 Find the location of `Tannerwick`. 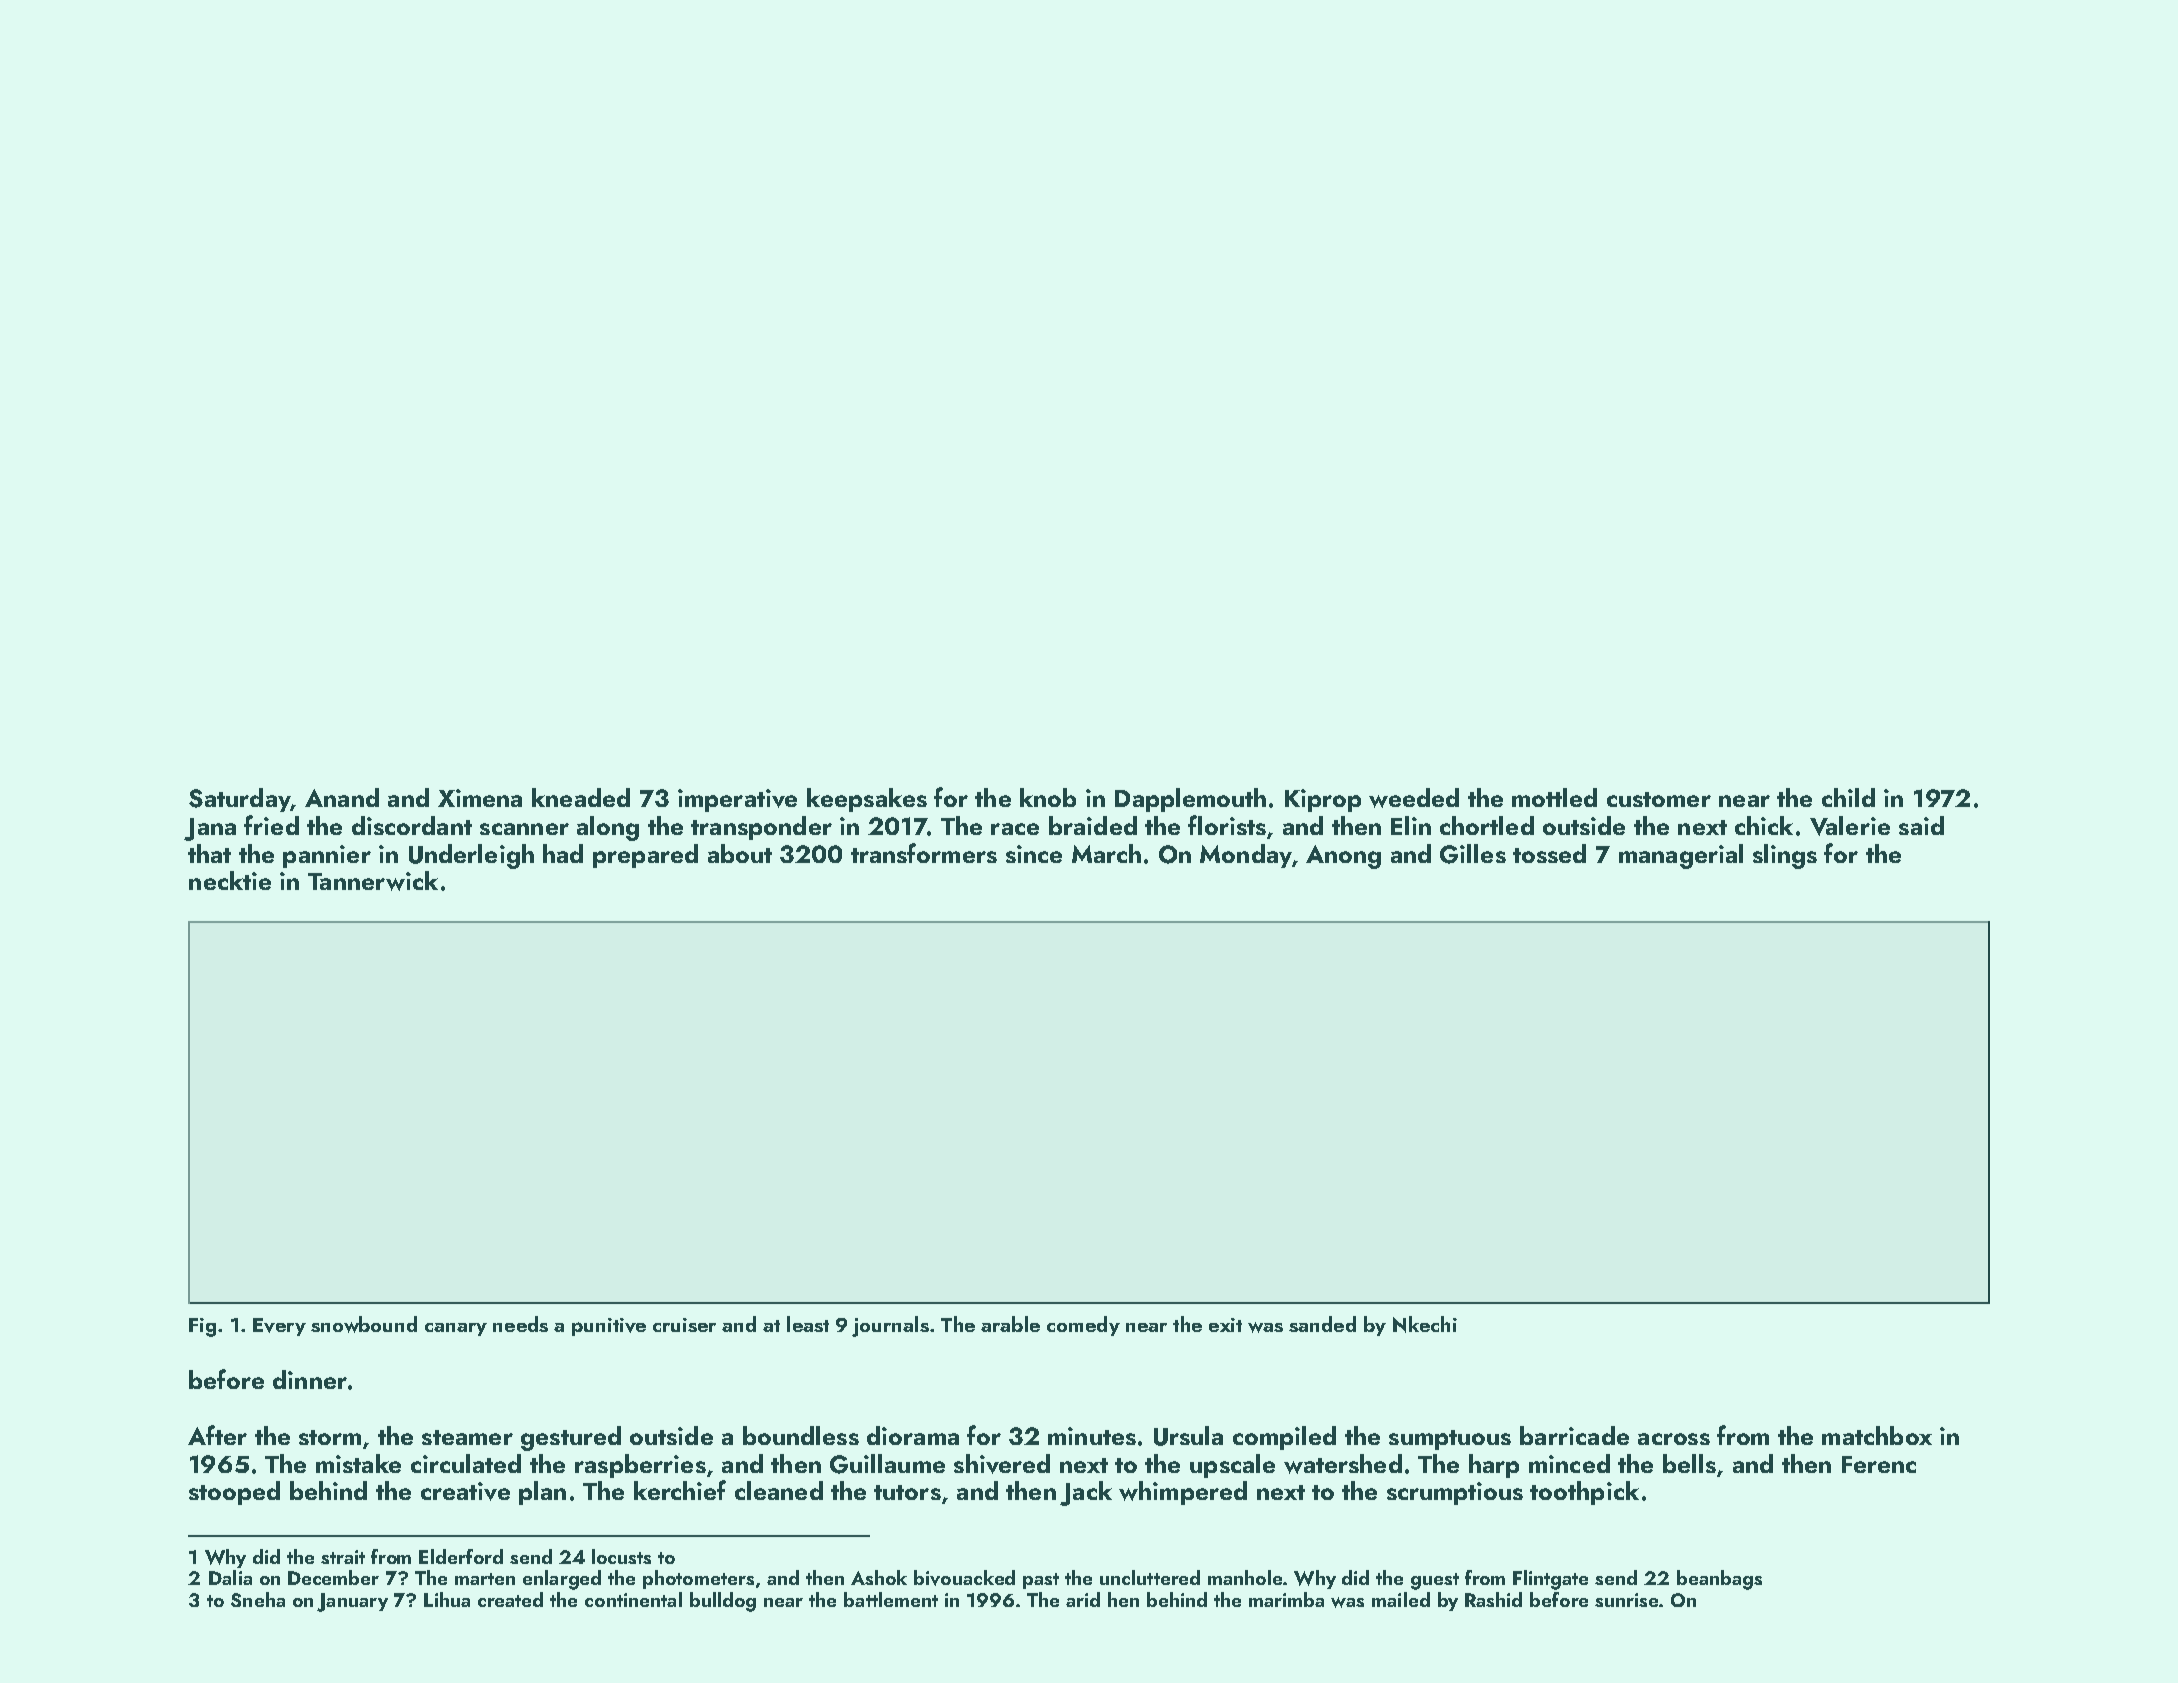

Tannerwick is located at coordinates (373, 881).
